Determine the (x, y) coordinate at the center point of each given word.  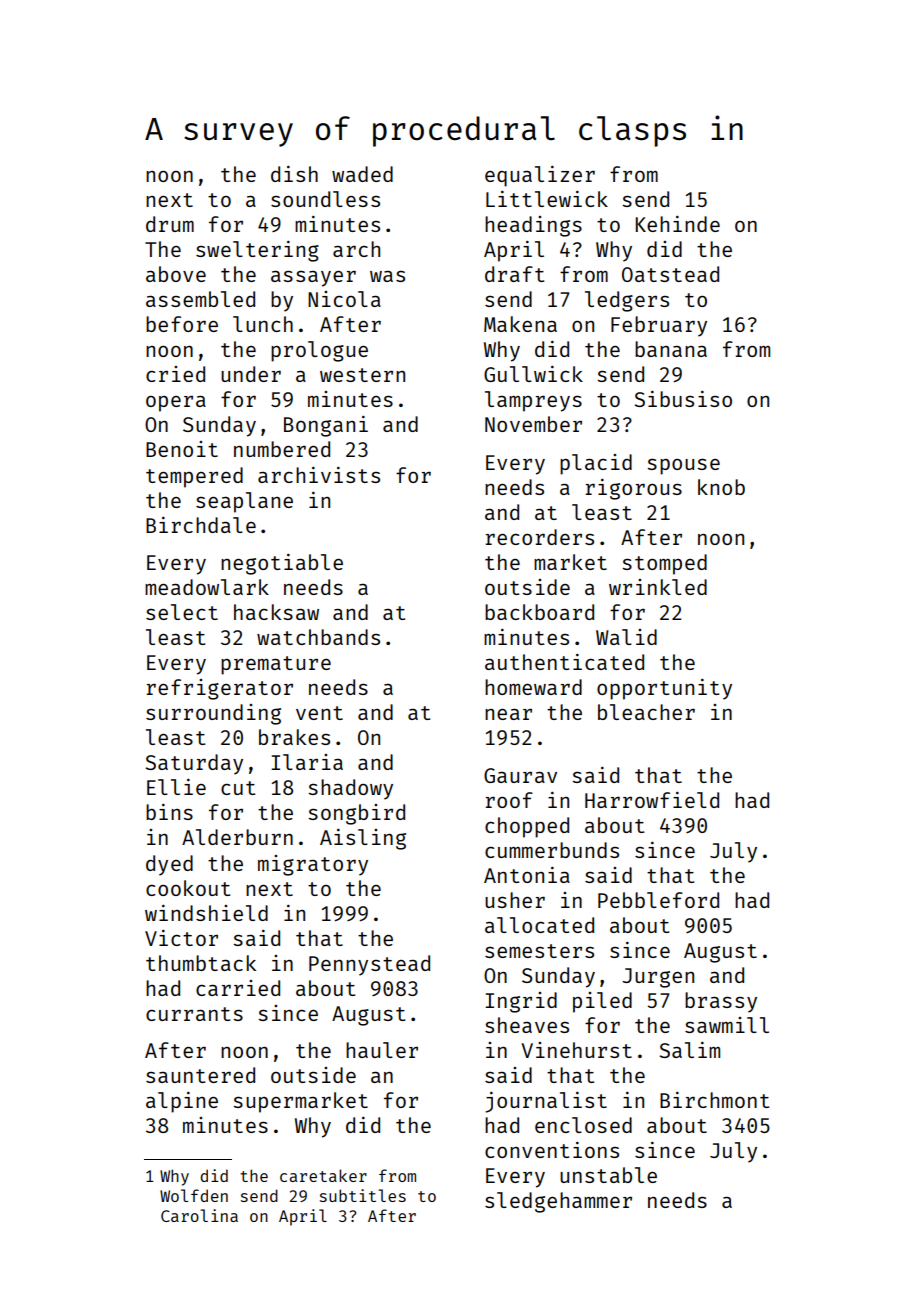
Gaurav (520, 775)
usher (515, 900)
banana (671, 349)
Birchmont (715, 1100)
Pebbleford (658, 900)
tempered (194, 477)
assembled (200, 299)
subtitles (363, 1195)
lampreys (533, 401)
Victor (181, 938)
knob (721, 487)
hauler (382, 1050)
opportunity (664, 689)
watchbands (318, 637)
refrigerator (220, 689)
